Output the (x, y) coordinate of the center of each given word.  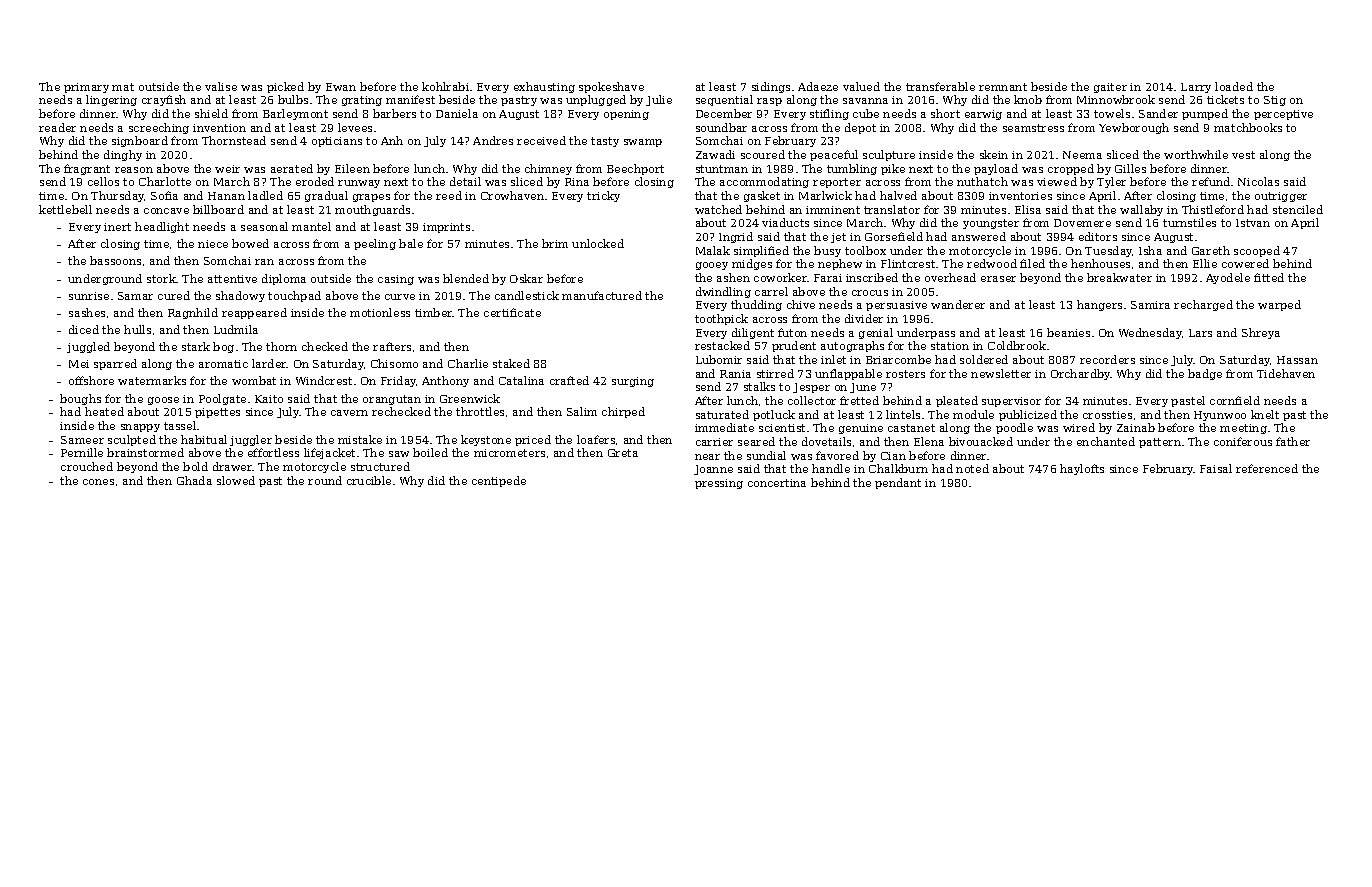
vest (1243, 155)
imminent (833, 210)
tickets (1225, 99)
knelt (1265, 414)
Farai (828, 278)
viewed (1057, 181)
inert (117, 227)
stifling (829, 114)
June (863, 388)
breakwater (1119, 277)
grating (362, 101)
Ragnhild (193, 313)
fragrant (87, 169)
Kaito (269, 399)
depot (860, 128)
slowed (236, 480)
